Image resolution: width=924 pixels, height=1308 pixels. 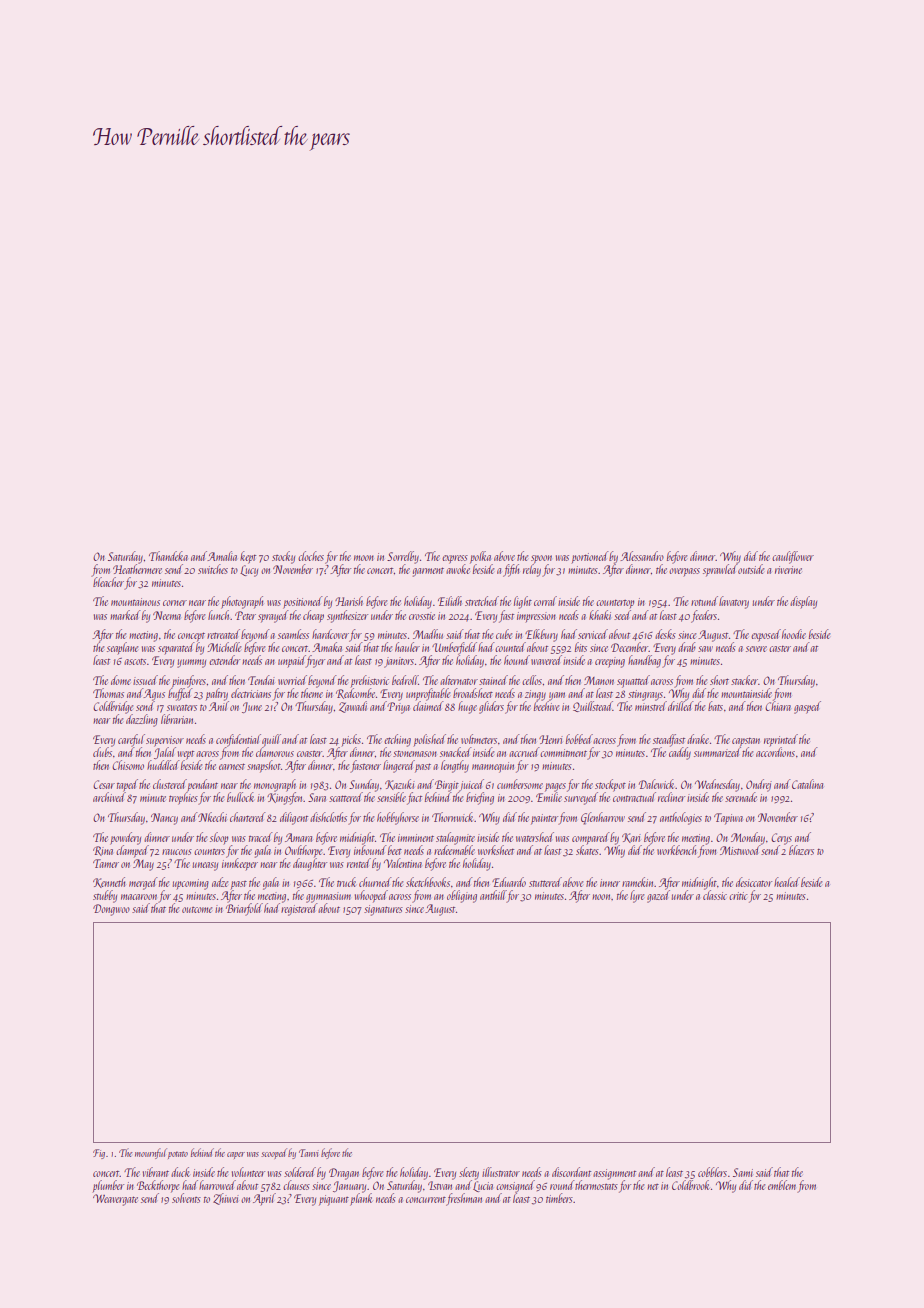 I want to click on lyre, so click(x=637, y=896).
